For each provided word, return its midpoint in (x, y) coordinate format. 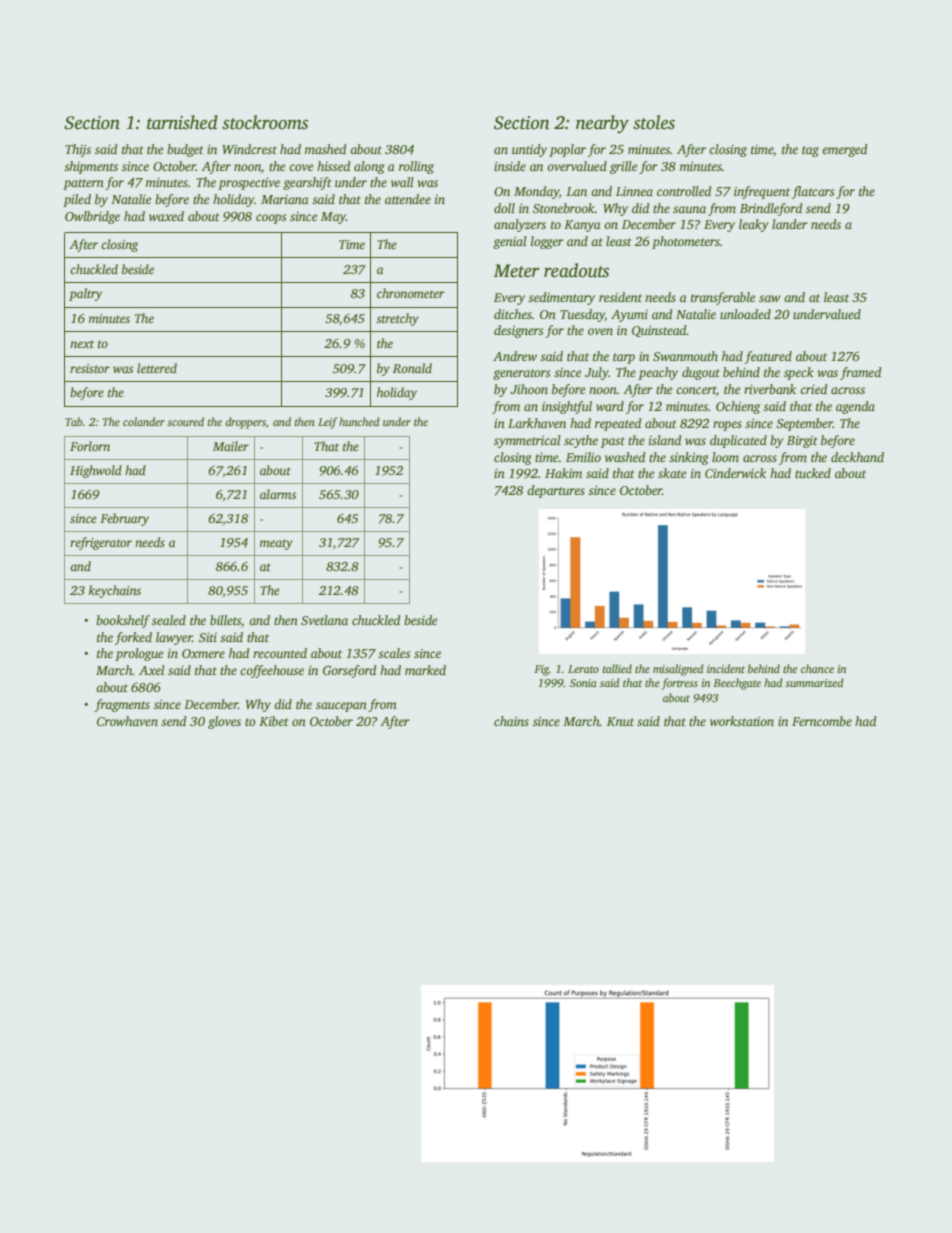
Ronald (412, 368)
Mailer (231, 446)
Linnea (634, 191)
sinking (689, 458)
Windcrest (249, 149)
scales (394, 653)
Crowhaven (127, 721)
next (82, 344)
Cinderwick (735, 473)
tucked (813, 473)
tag (810, 151)
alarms (278, 494)
